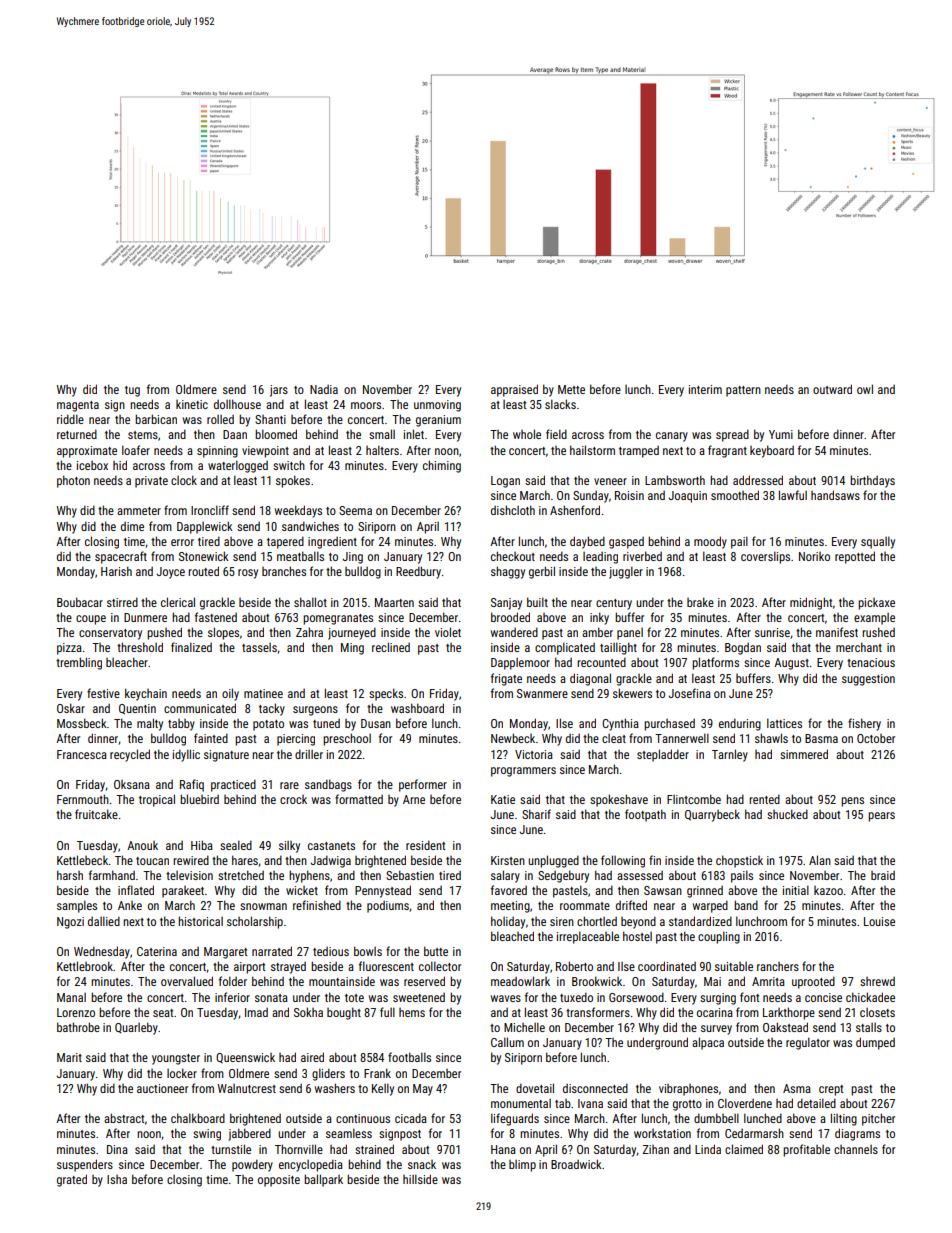 Image resolution: width=952 pixels, height=1233 pixels. I want to click on Kirsten, so click(508, 860).
